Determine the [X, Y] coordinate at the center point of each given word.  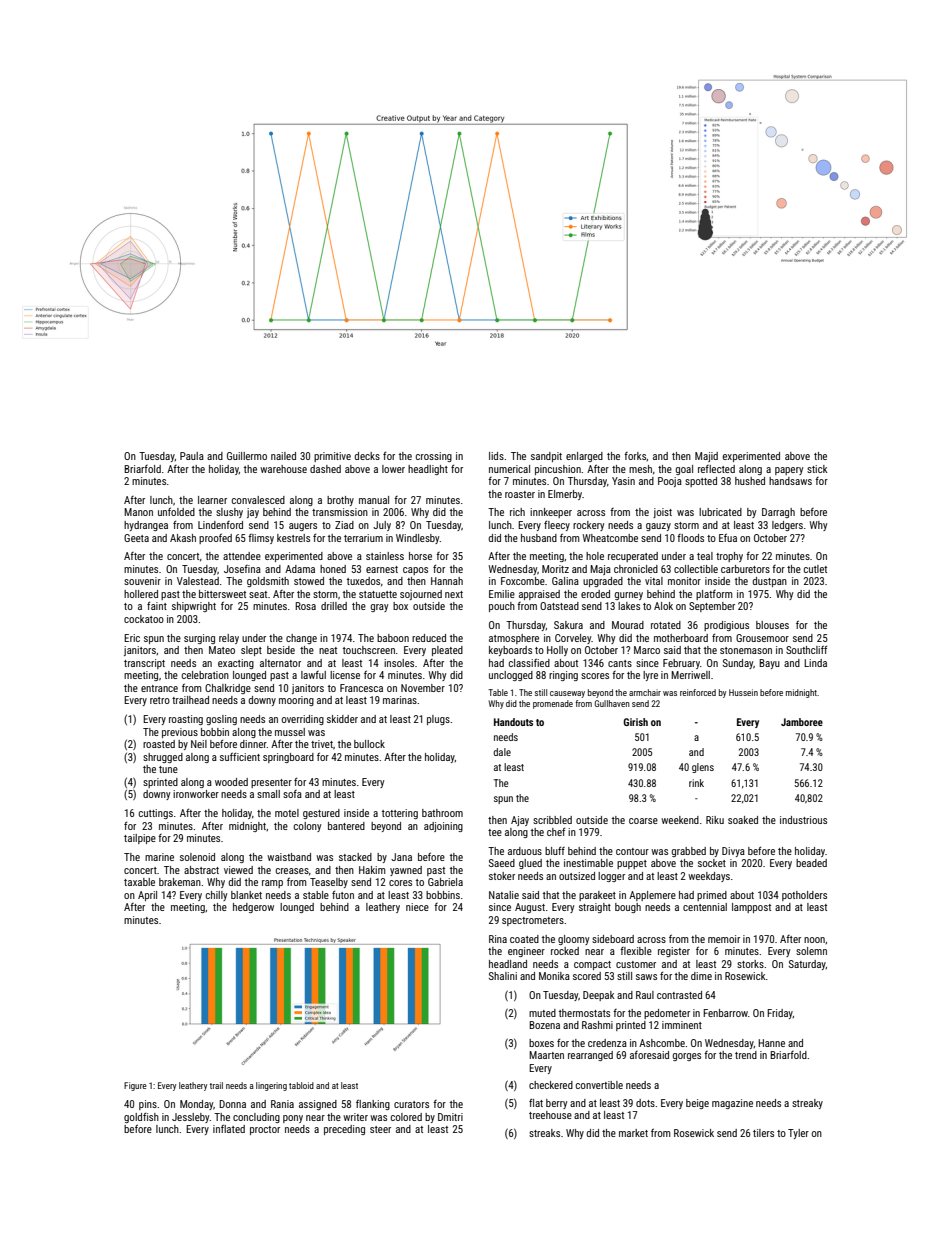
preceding [344, 1130]
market [633, 1133]
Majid [706, 457]
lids [496, 456]
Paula [192, 456]
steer [380, 1129]
